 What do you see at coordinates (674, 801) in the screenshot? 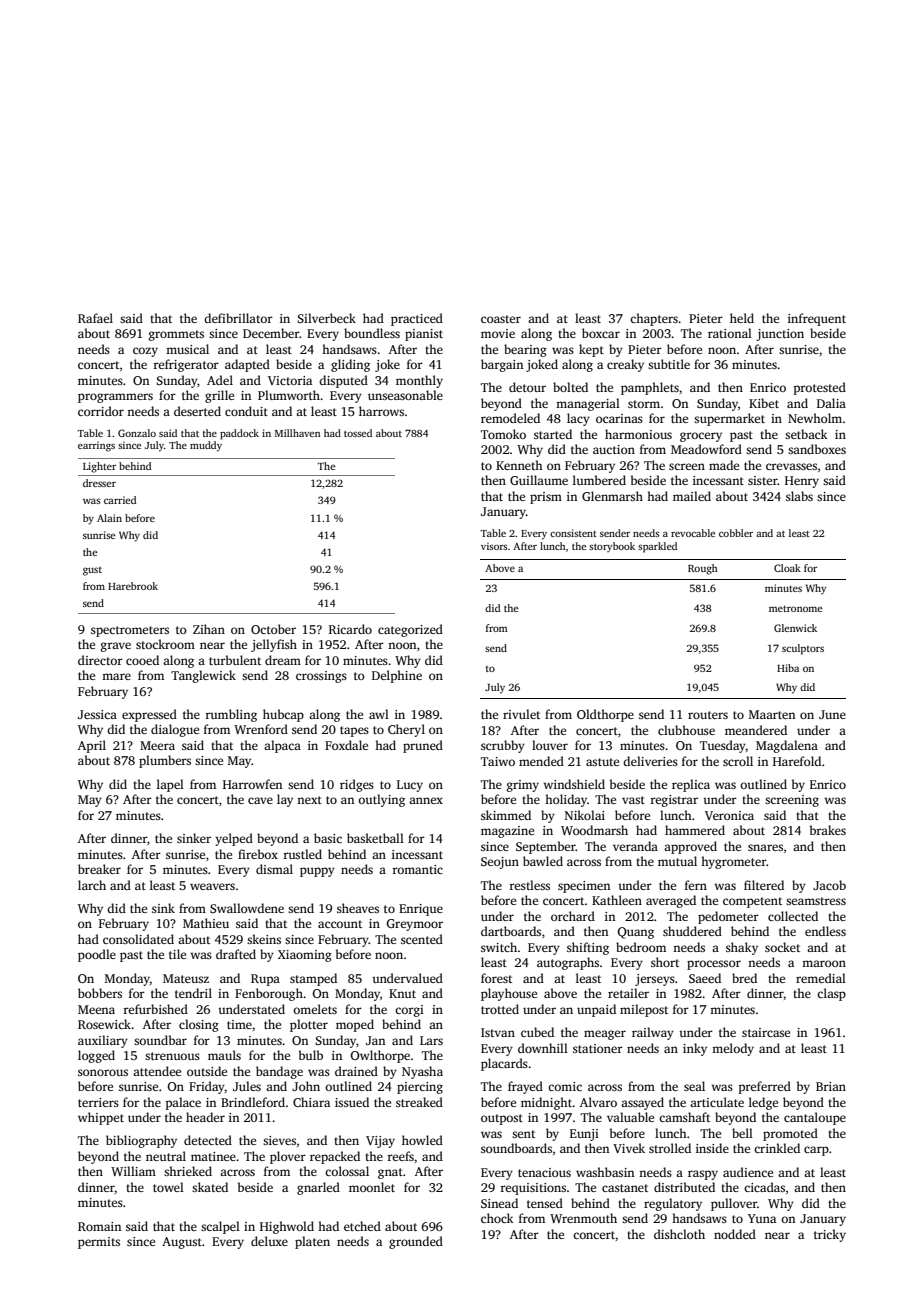
I see `registrar` at bounding box center [674, 801].
